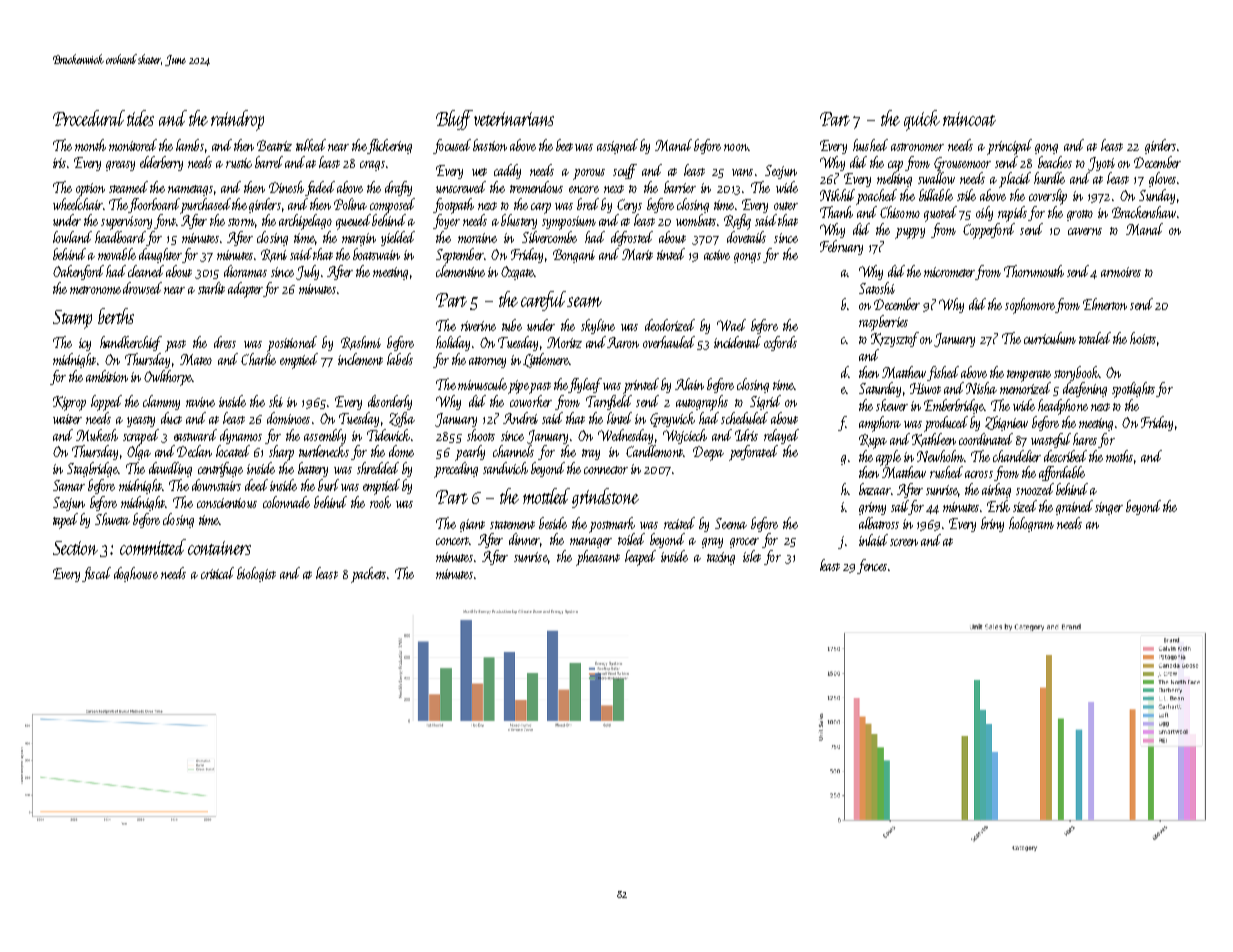 The image size is (1233, 952). Describe the element at coordinates (75, 548) in the document. I see `Section` at that location.
